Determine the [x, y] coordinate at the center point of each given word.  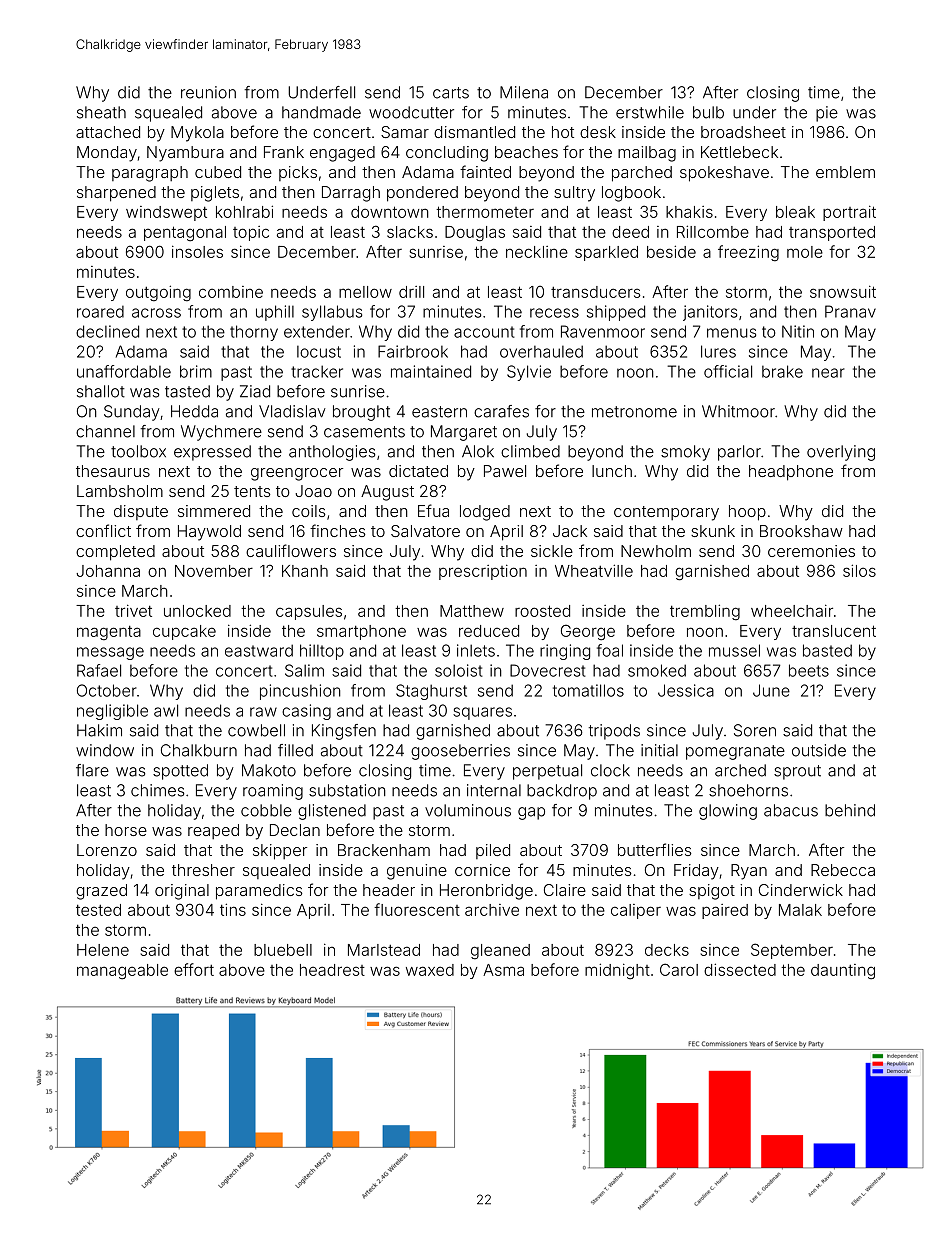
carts [451, 93]
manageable [122, 972]
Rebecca [843, 870]
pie [827, 114]
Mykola [197, 134]
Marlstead [384, 950]
